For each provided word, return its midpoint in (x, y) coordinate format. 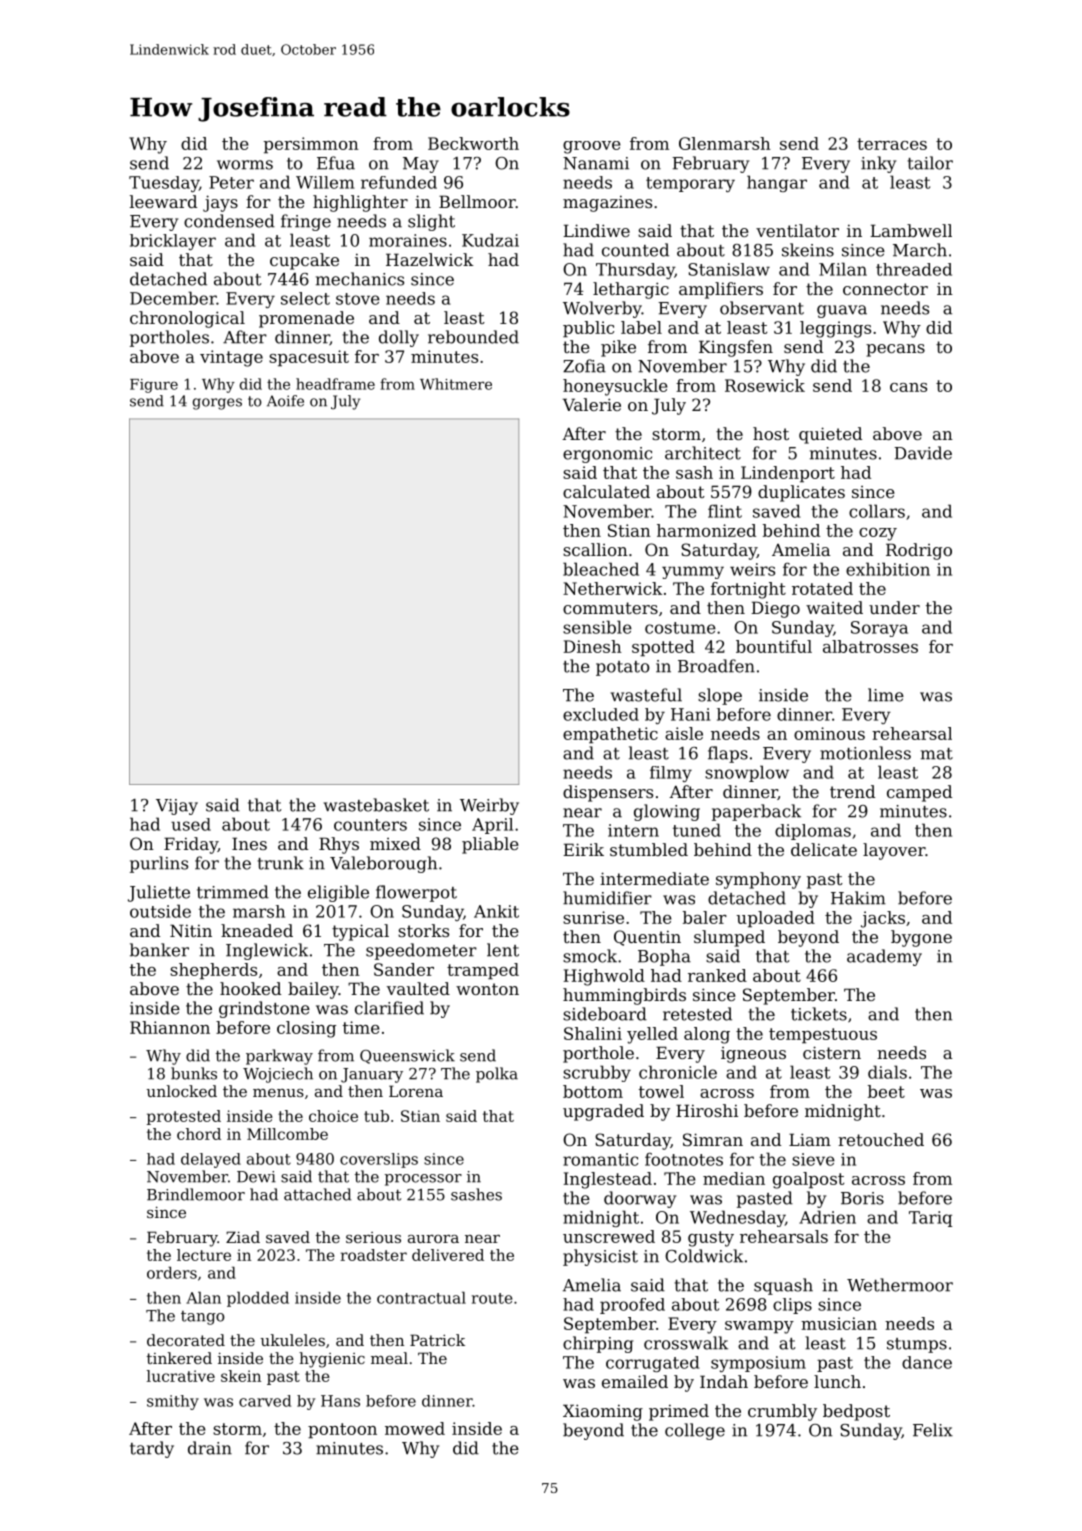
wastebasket (376, 805)
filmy (671, 774)
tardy (152, 1449)
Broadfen (716, 666)
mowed (415, 1428)
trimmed (233, 892)
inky (878, 164)
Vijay (177, 807)
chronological (187, 319)
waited (834, 607)
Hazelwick (430, 259)
